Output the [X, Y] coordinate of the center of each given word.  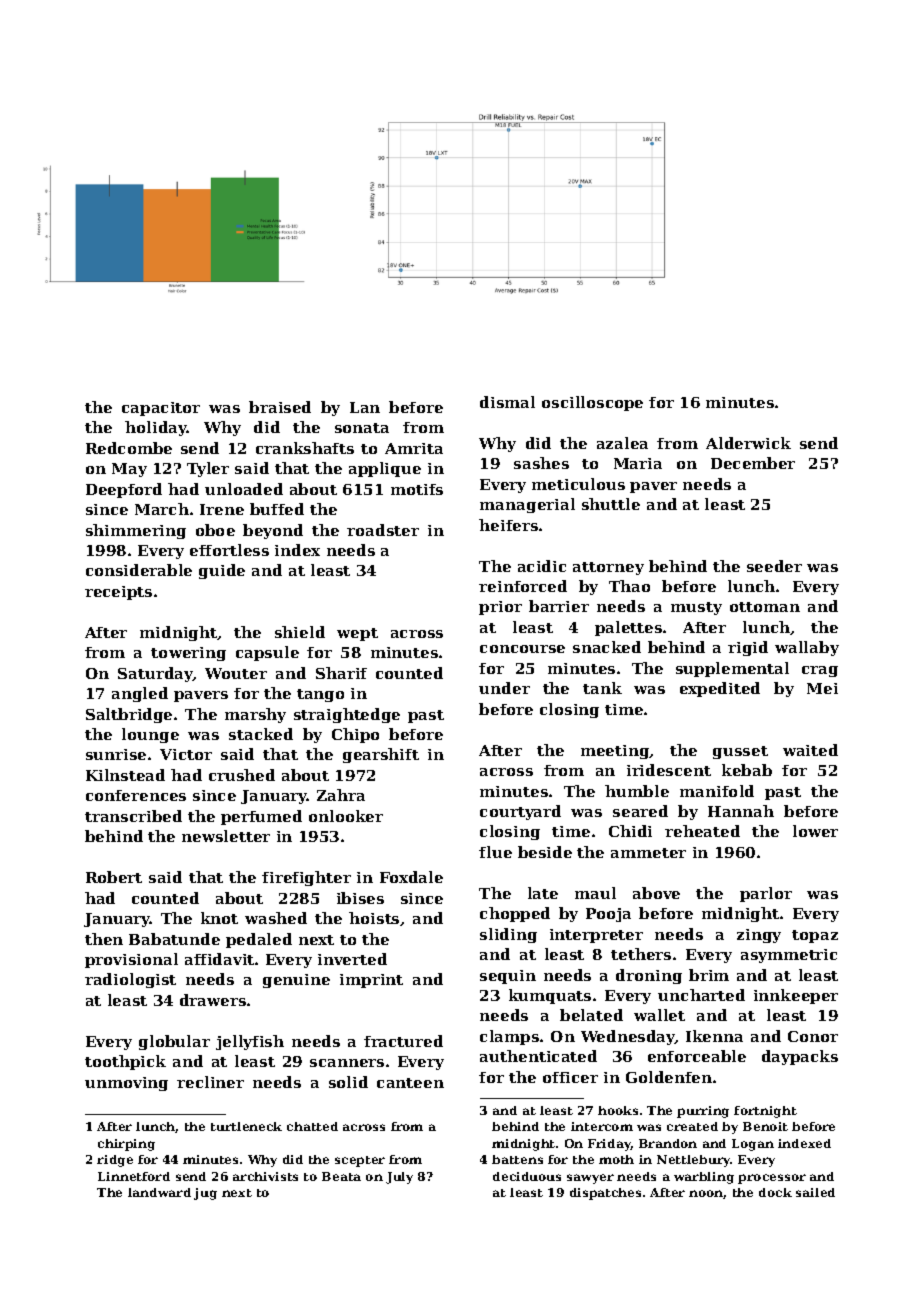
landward [159, 1192]
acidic [542, 566]
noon [706, 1194]
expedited [720, 689]
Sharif [341, 673]
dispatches [605, 1194]
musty [696, 608]
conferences [136, 795]
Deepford [124, 490]
